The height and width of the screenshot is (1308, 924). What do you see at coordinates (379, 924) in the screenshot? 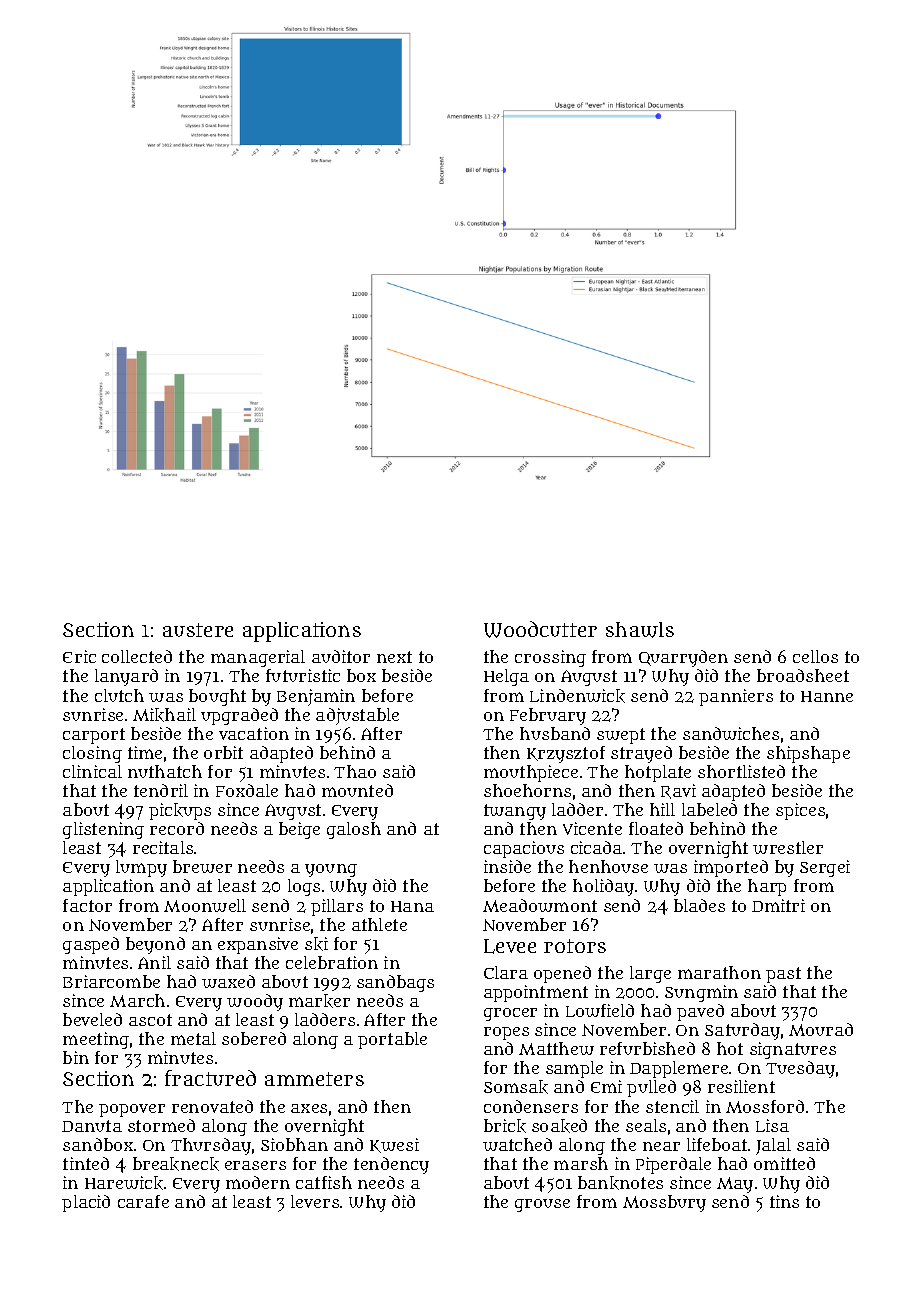
I see `athlete` at bounding box center [379, 924].
